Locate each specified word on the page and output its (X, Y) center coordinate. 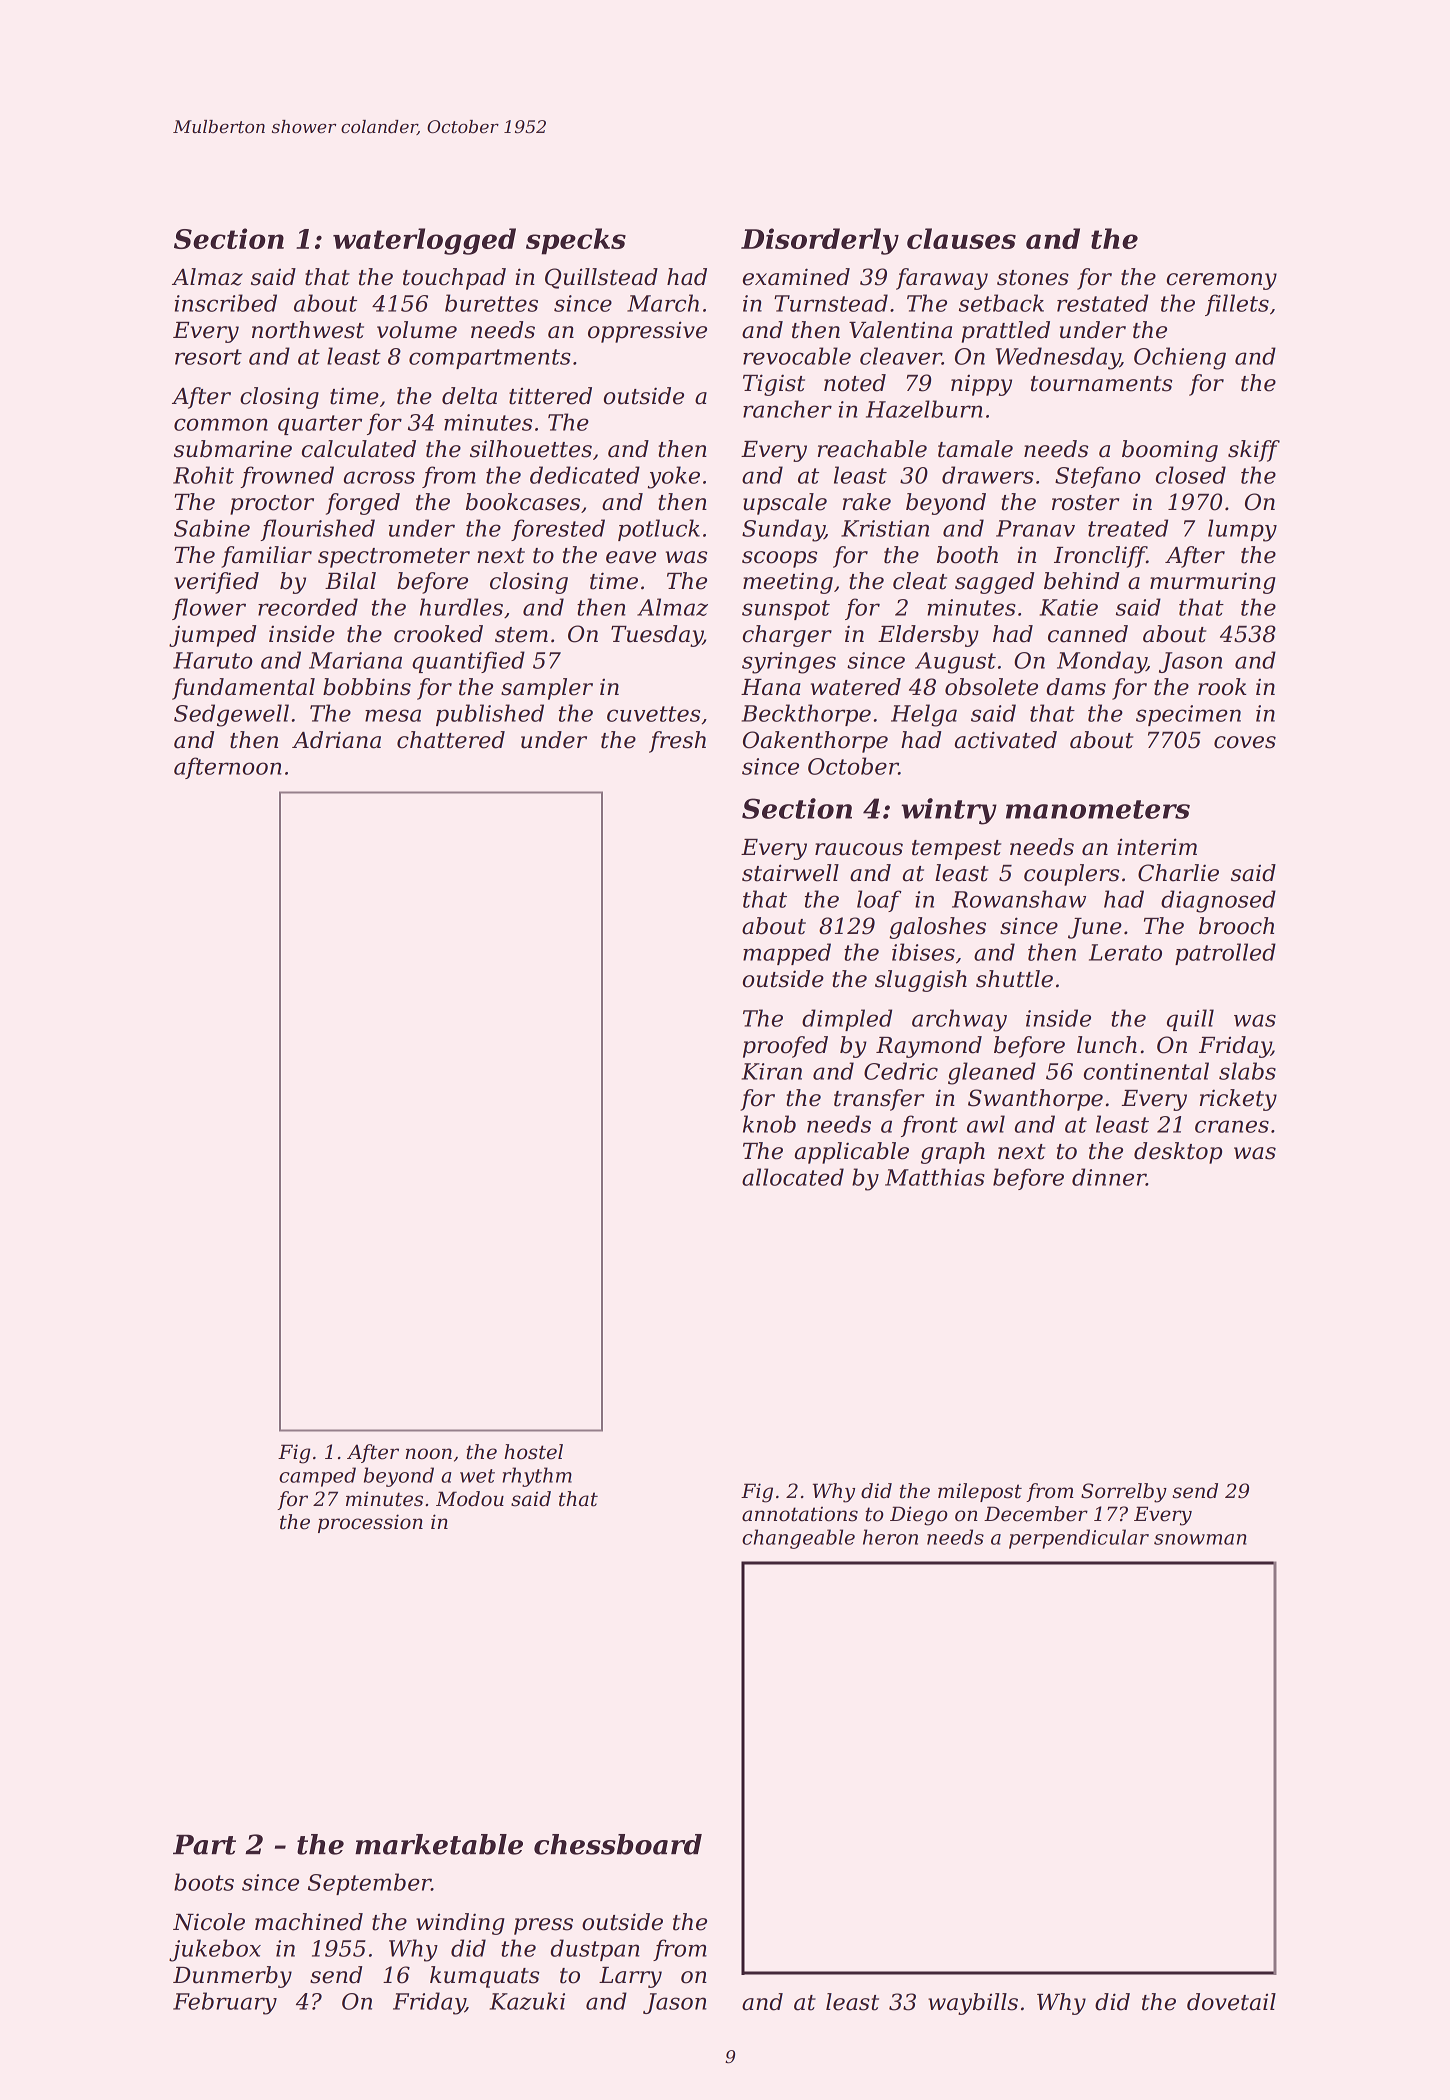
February (225, 2003)
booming (1170, 451)
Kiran (772, 1071)
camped (317, 1477)
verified (216, 583)
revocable (797, 356)
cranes (1232, 1126)
